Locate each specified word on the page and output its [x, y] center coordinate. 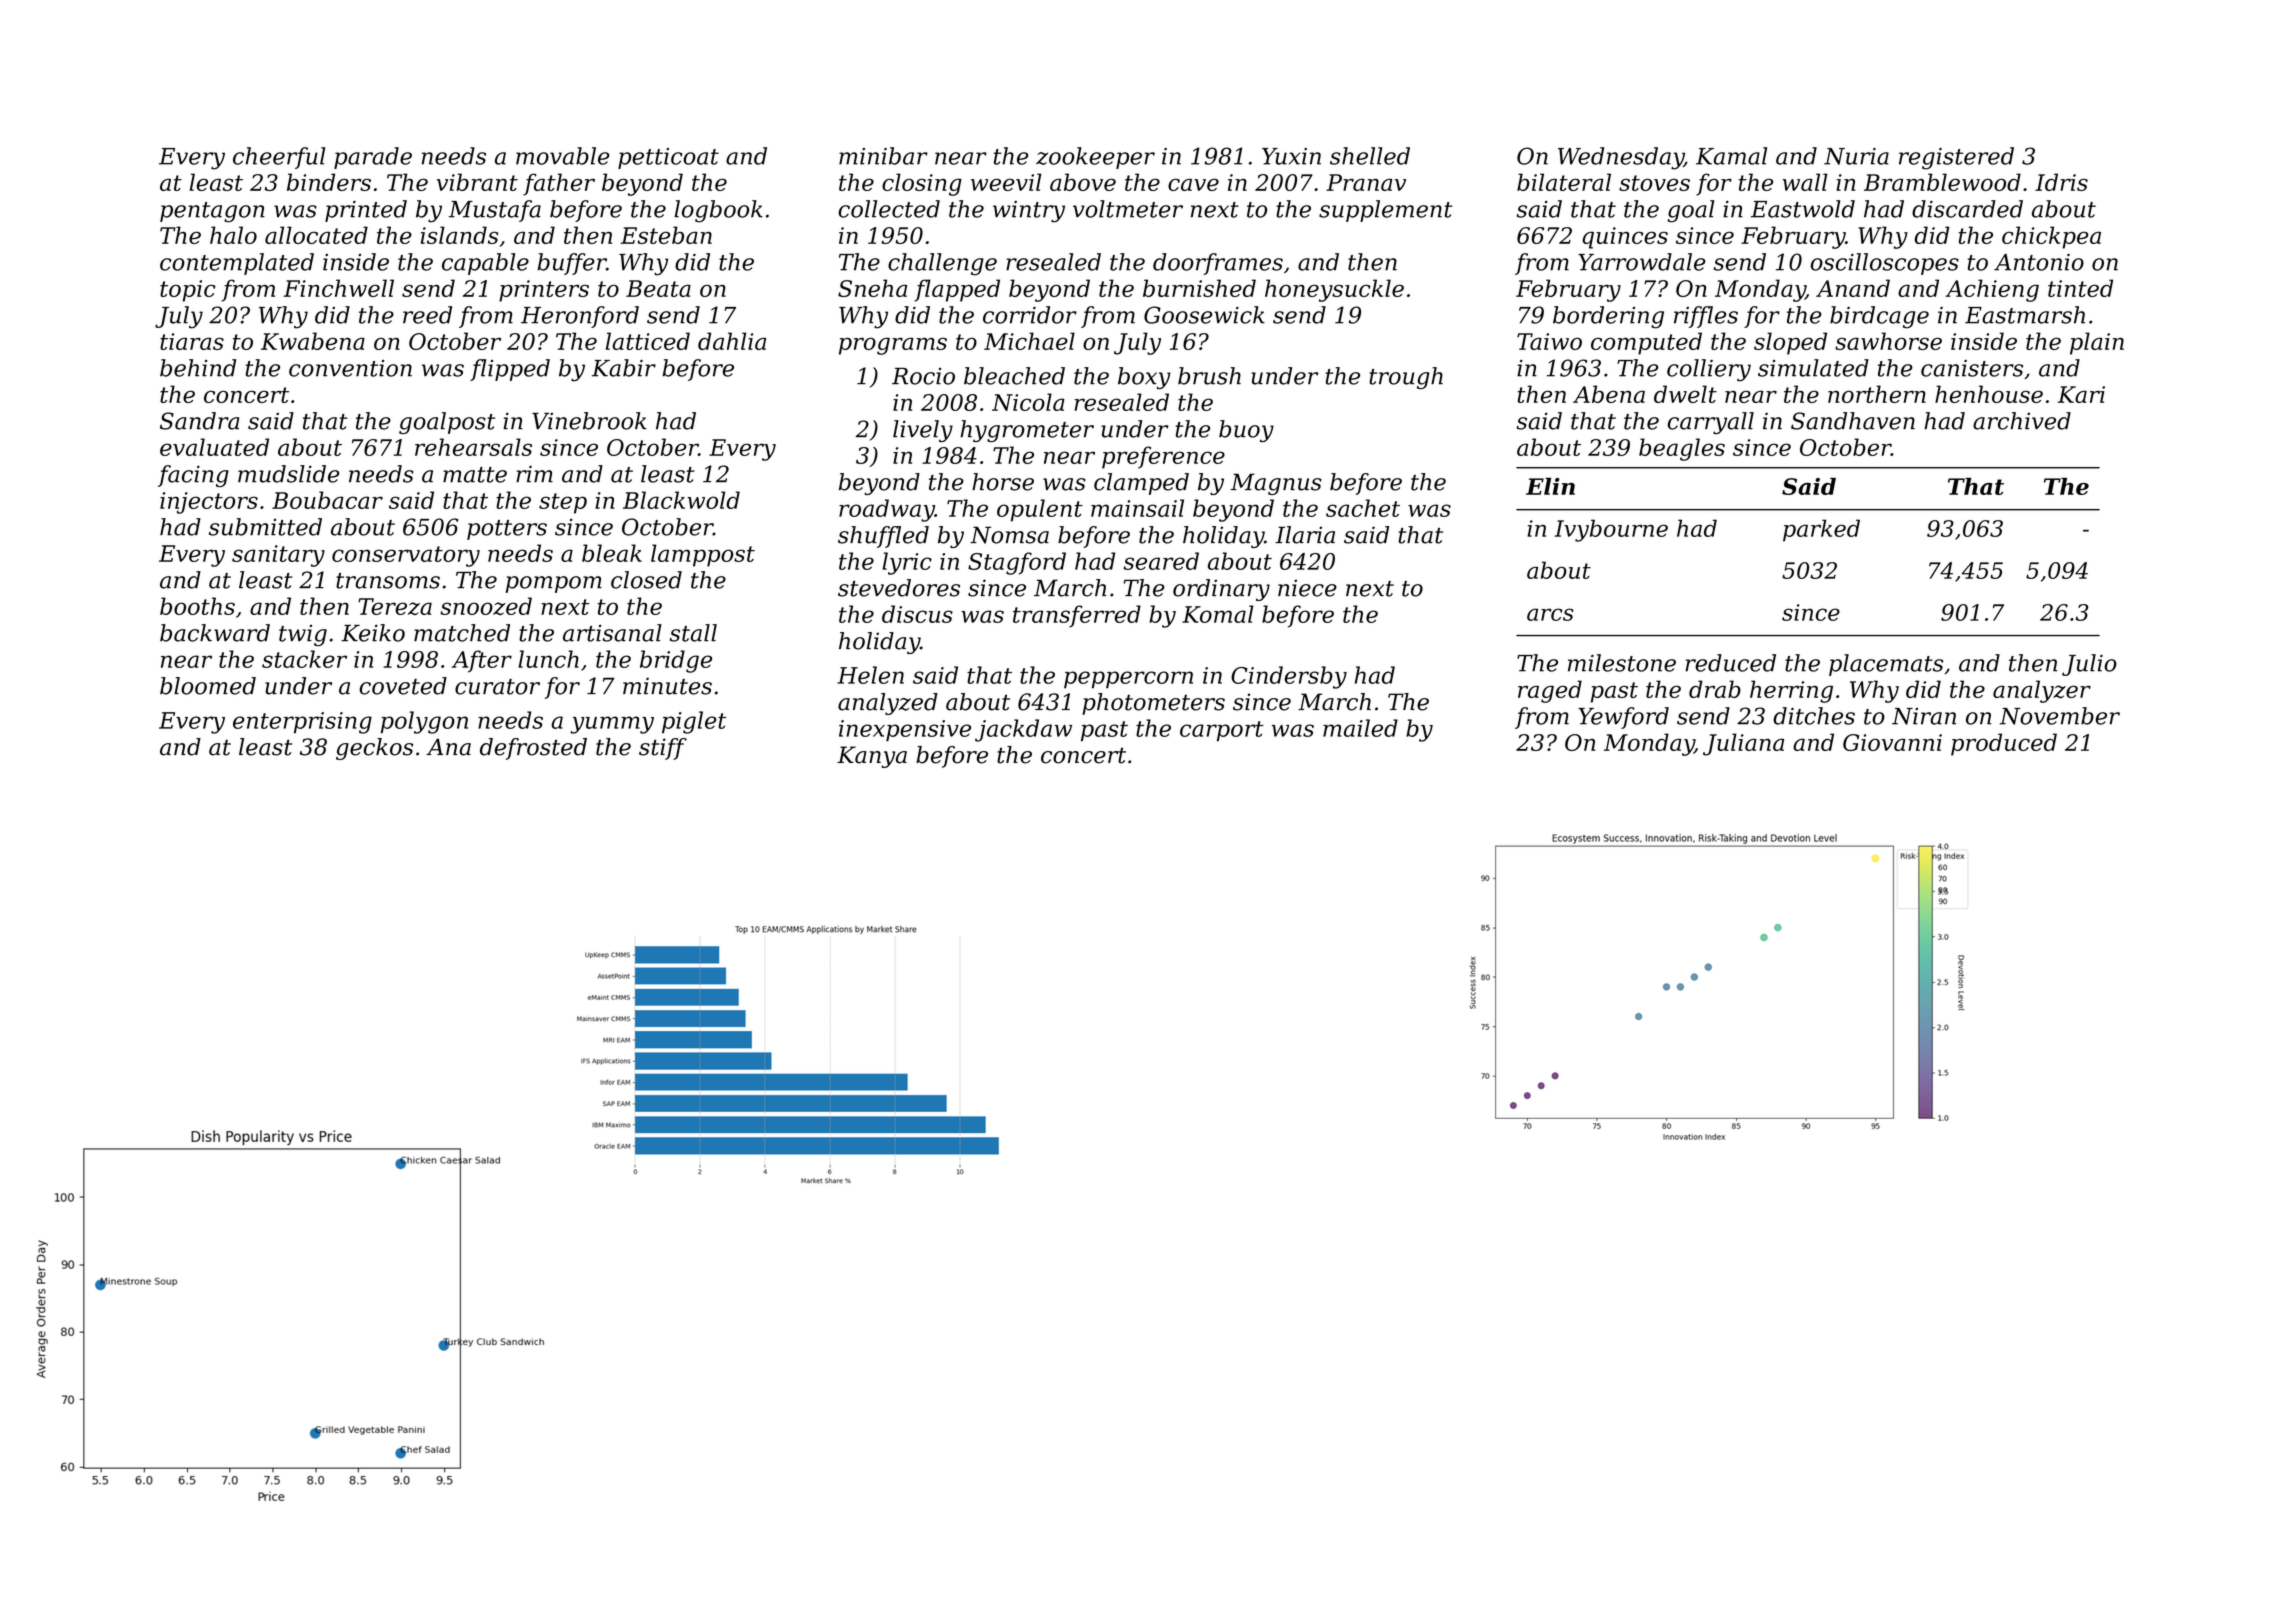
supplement [1385, 211]
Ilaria [1305, 535]
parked [1821, 530]
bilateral [1564, 182]
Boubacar [327, 500]
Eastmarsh [2025, 315]
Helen [870, 675]
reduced [1730, 663]
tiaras [192, 341]
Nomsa [1009, 535]
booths [197, 606]
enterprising [302, 723]
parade [373, 158]
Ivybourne [1611, 530]
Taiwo [1549, 341]
